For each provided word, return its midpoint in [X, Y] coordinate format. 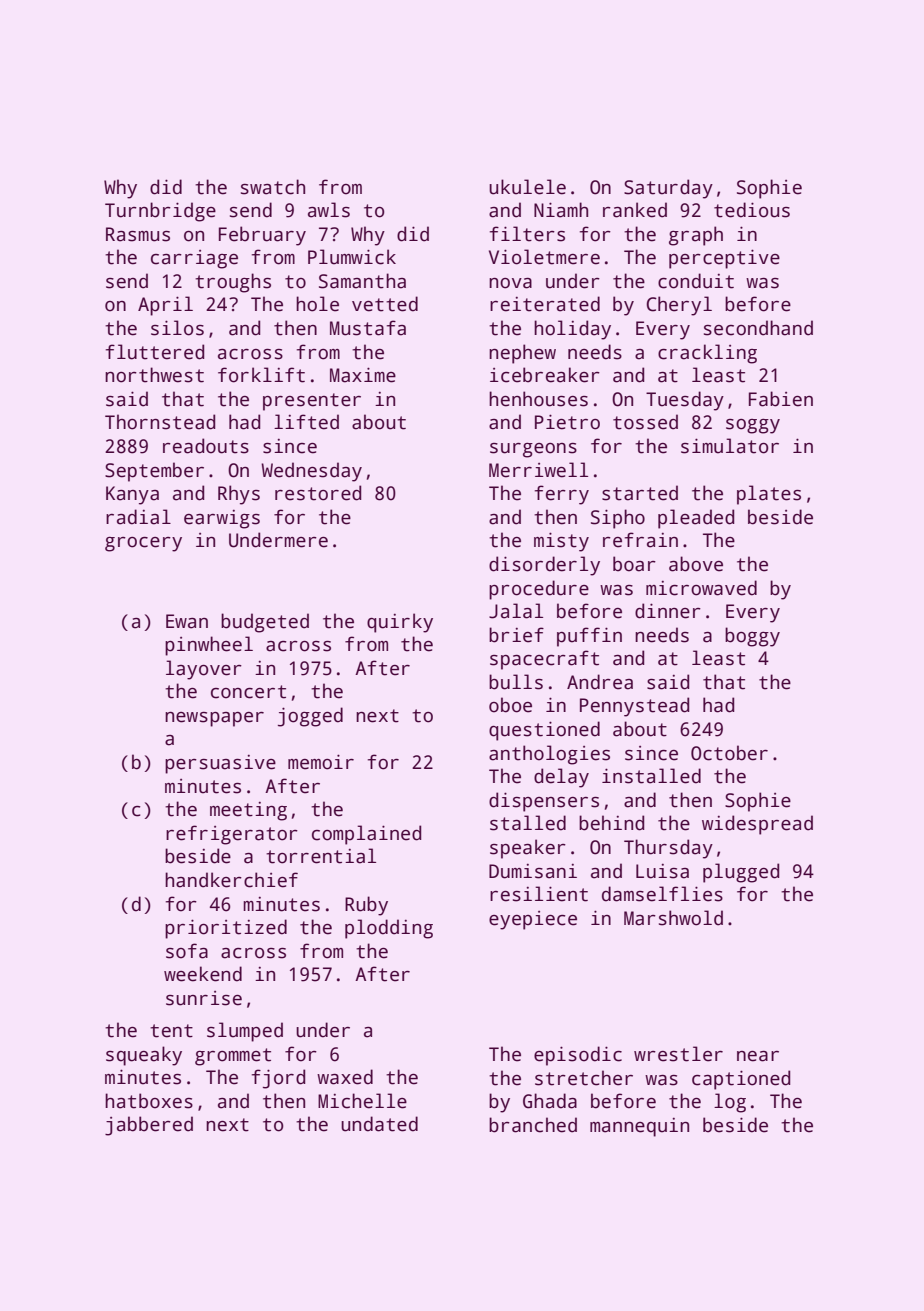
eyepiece [533, 920]
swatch [273, 187]
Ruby [366, 906]
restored [318, 493]
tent [171, 1031]
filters [527, 234]
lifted [306, 422]
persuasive [220, 764]
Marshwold [673, 918]
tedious [752, 210]
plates [769, 495]
